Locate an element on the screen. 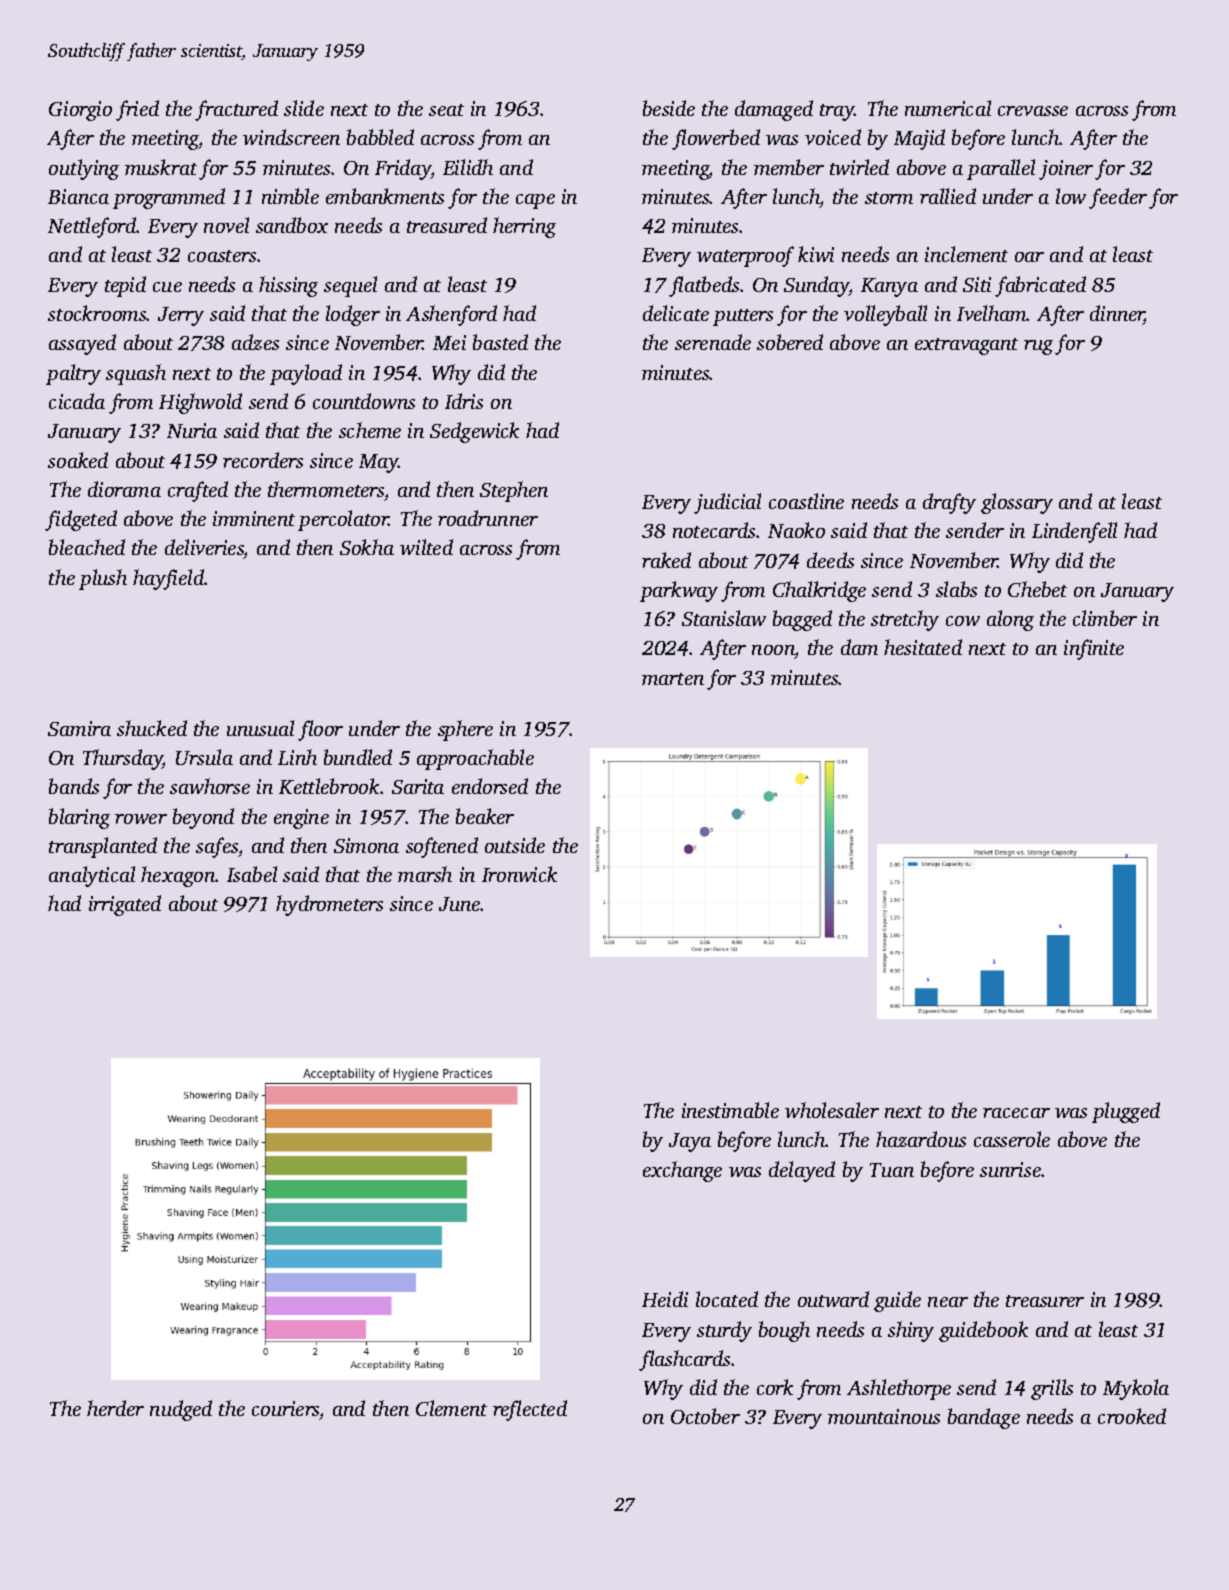  raked is located at coordinates (666, 560).
